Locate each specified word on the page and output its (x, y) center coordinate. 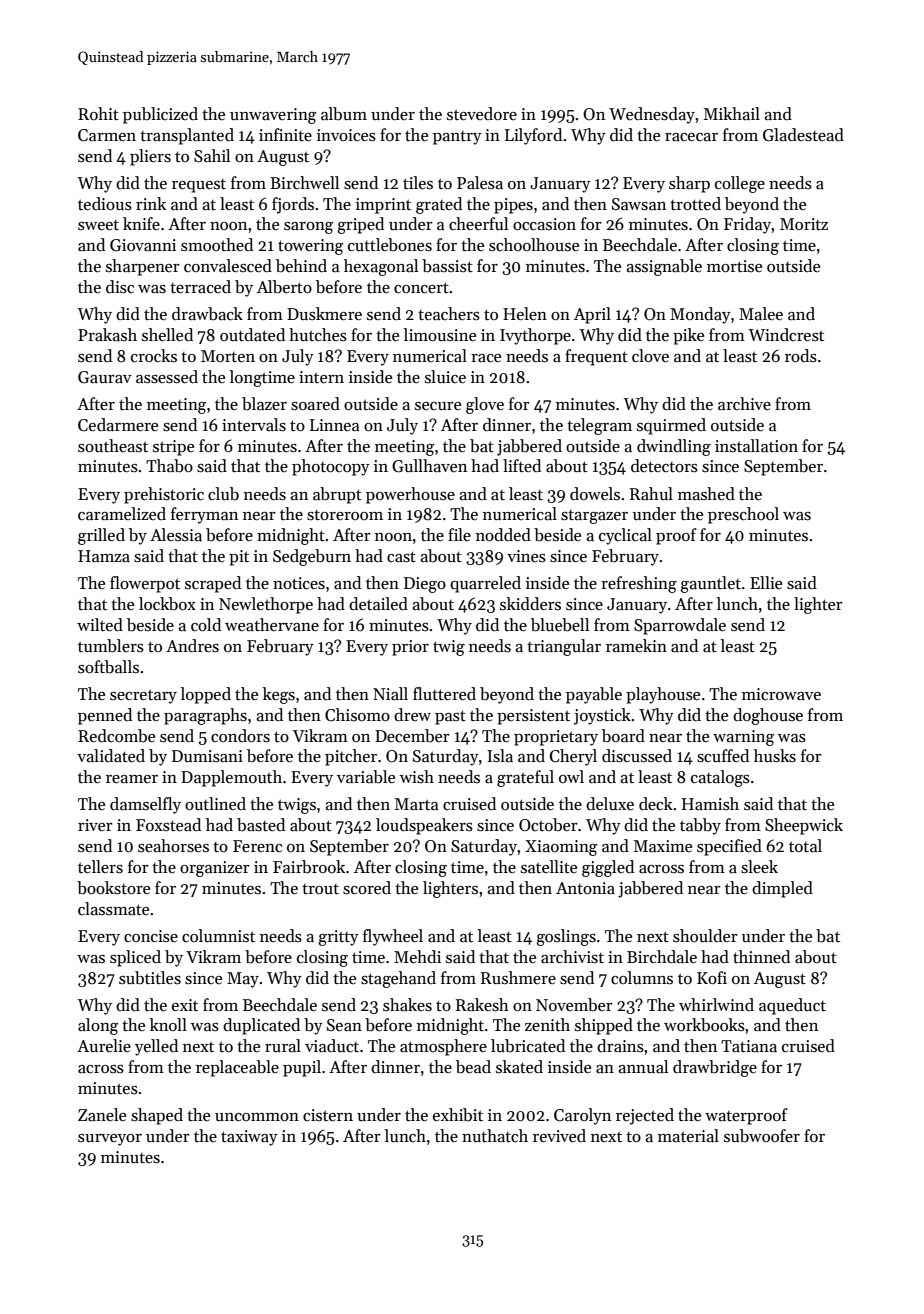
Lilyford (533, 136)
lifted (522, 466)
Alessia (176, 535)
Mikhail (732, 114)
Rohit (98, 113)
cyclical (625, 536)
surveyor (110, 1140)
